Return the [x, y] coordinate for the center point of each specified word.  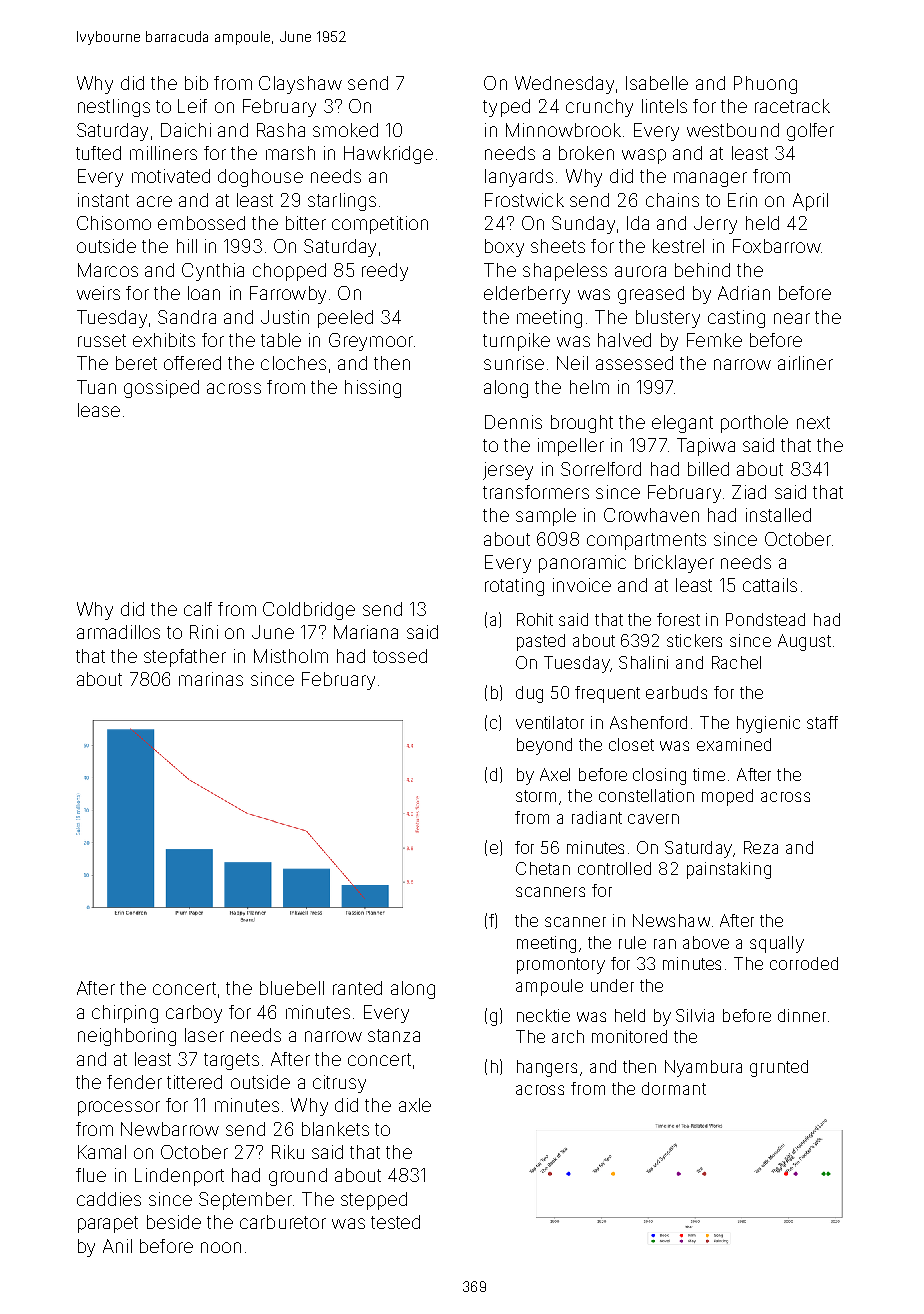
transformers [536, 492]
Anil [117, 1246]
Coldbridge [309, 611]
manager [710, 179]
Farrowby [288, 295]
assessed [634, 363]
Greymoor [371, 342]
